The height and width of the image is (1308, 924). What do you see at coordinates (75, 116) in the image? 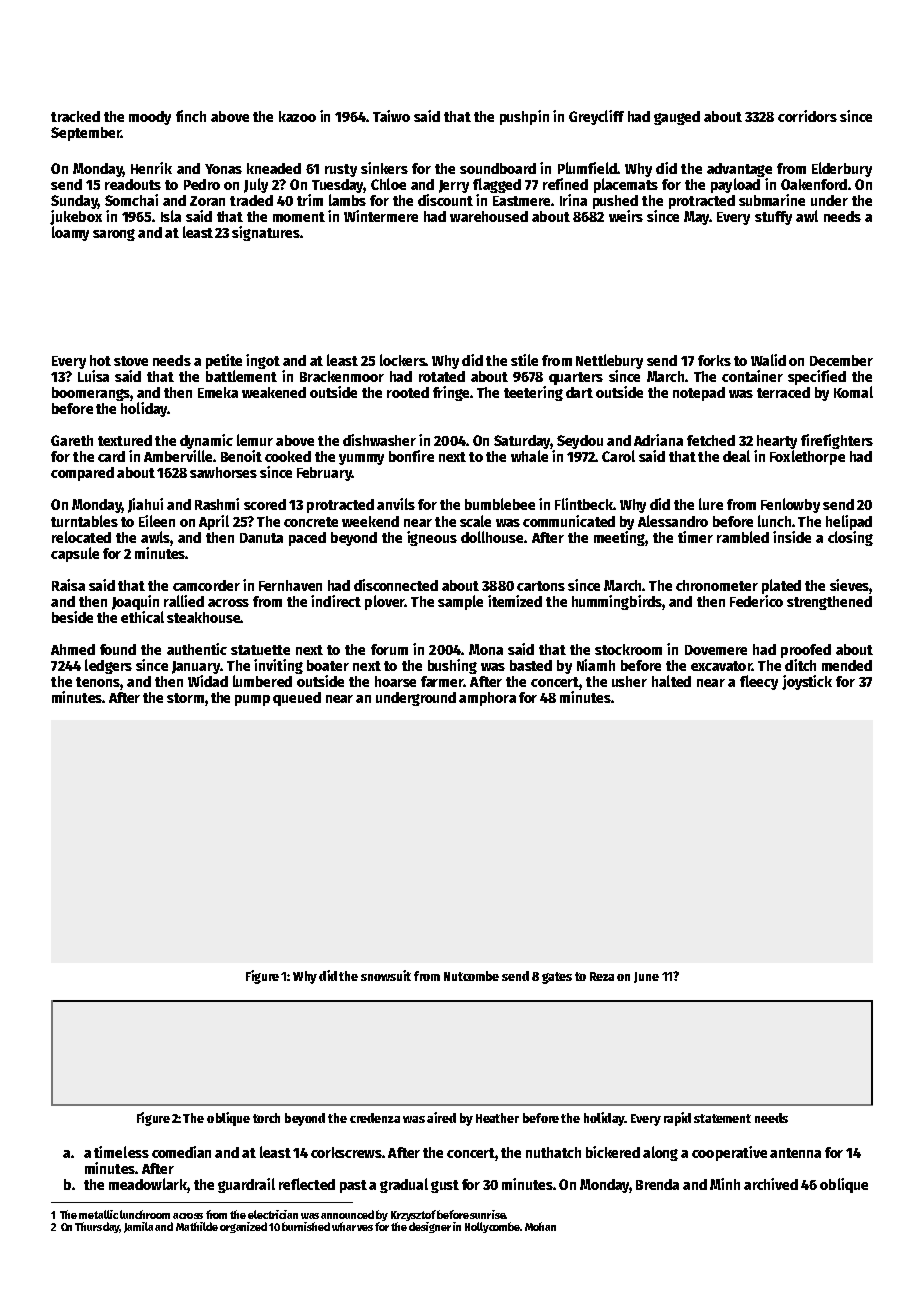
I see `tracked` at bounding box center [75, 116].
